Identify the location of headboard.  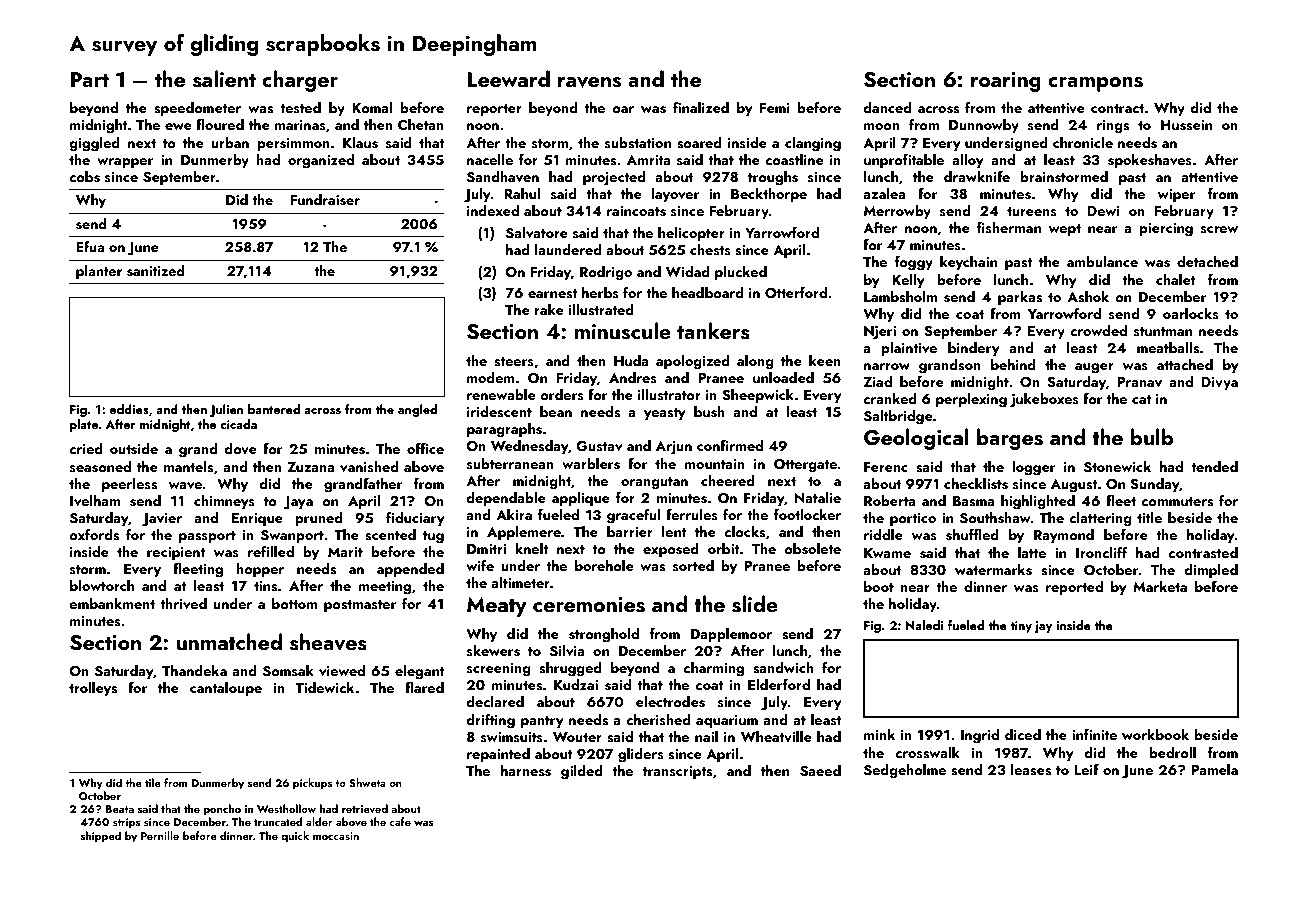
(708, 292).
